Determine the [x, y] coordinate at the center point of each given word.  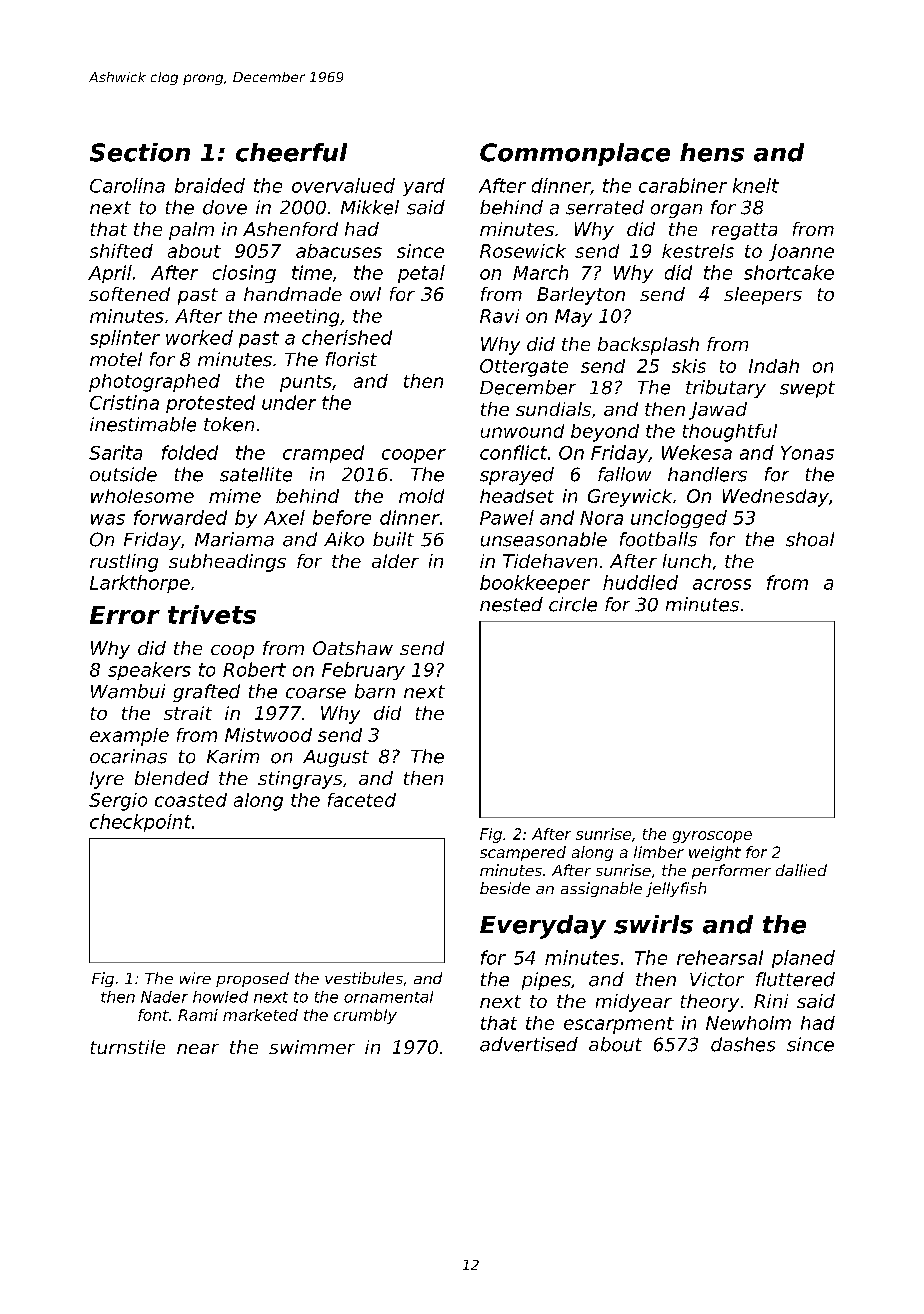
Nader [164, 997]
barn [375, 691]
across [722, 584]
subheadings [227, 563]
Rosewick [523, 251]
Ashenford [290, 229]
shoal [810, 539]
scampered [523, 853]
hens [712, 152]
